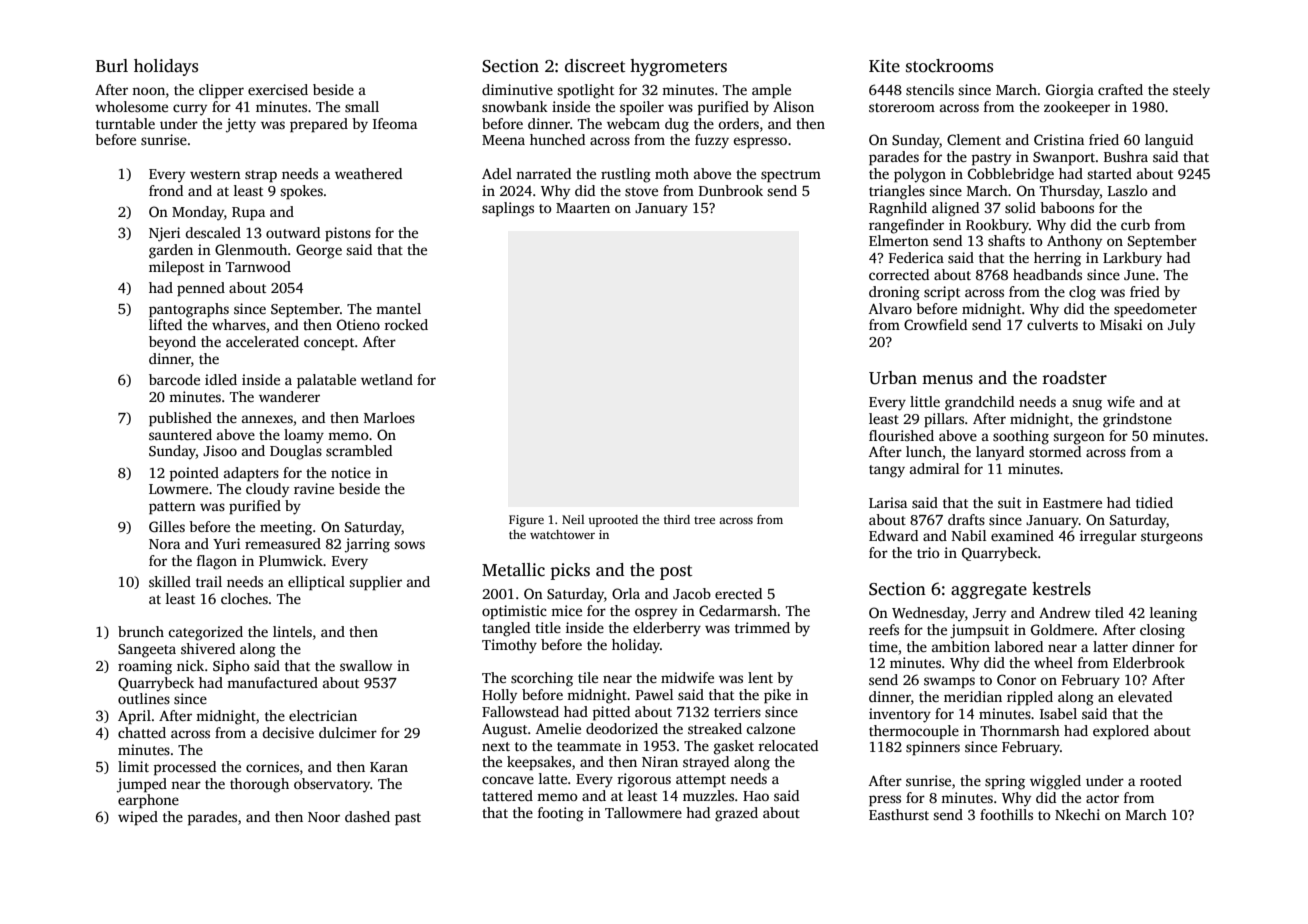 The height and width of the image is (924, 1308). I want to click on roadster, so click(1074, 378).
